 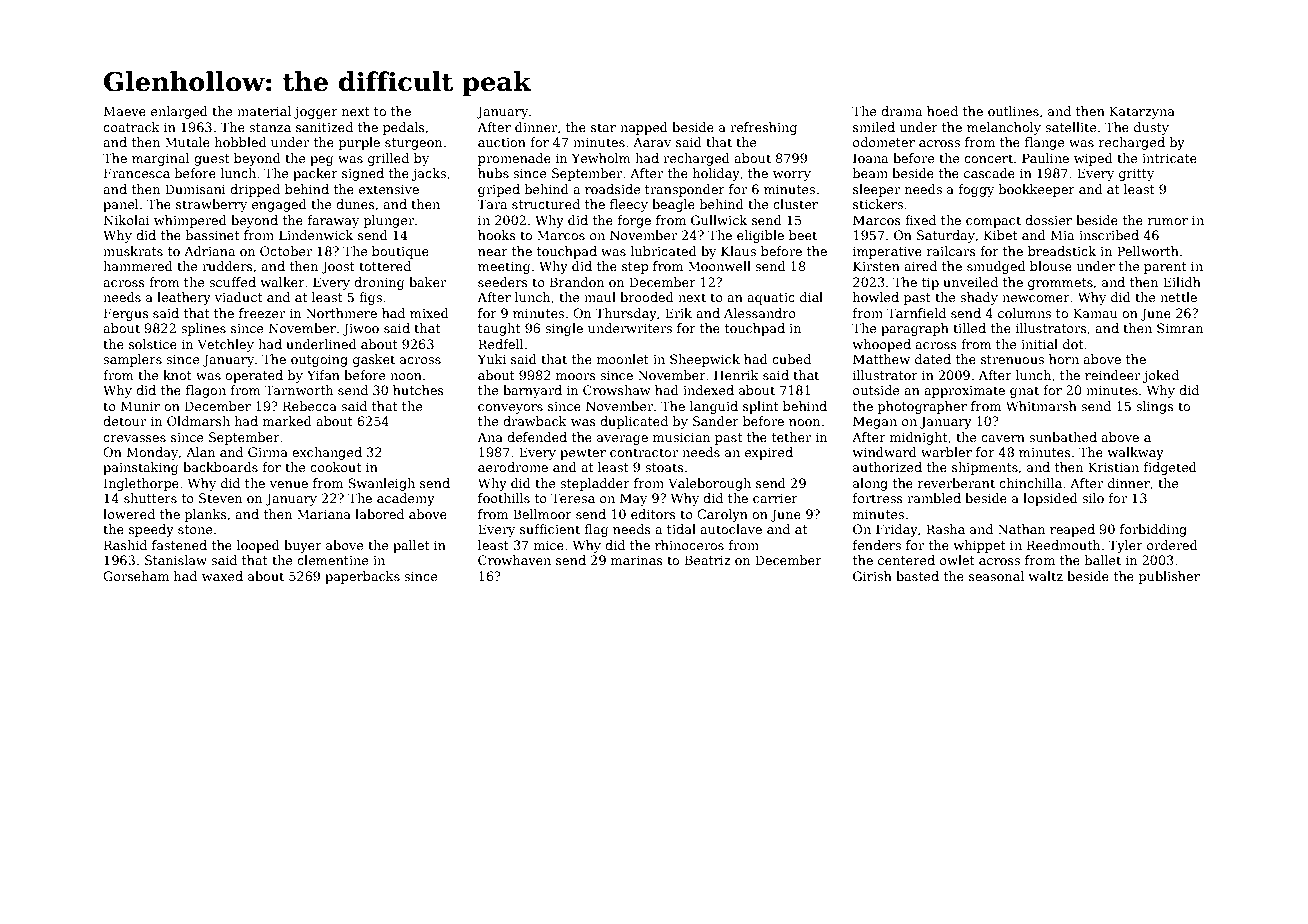 What do you see at coordinates (176, 560) in the document?
I see `Stanislaw` at bounding box center [176, 560].
